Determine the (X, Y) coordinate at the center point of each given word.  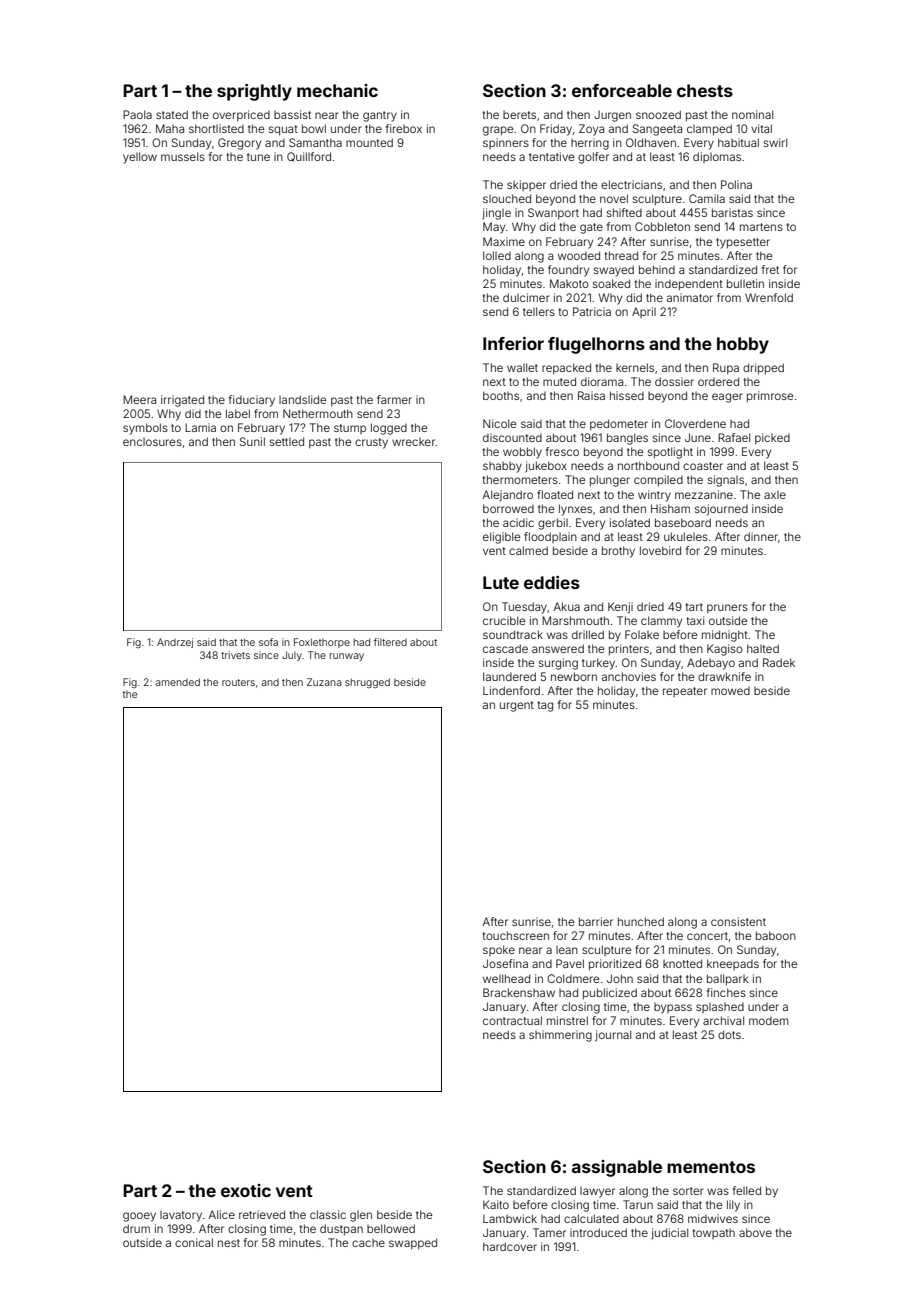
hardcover (510, 1246)
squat (283, 130)
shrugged (367, 683)
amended (178, 682)
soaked (611, 283)
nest (229, 1243)
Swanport (553, 213)
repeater (685, 692)
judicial (669, 1234)
